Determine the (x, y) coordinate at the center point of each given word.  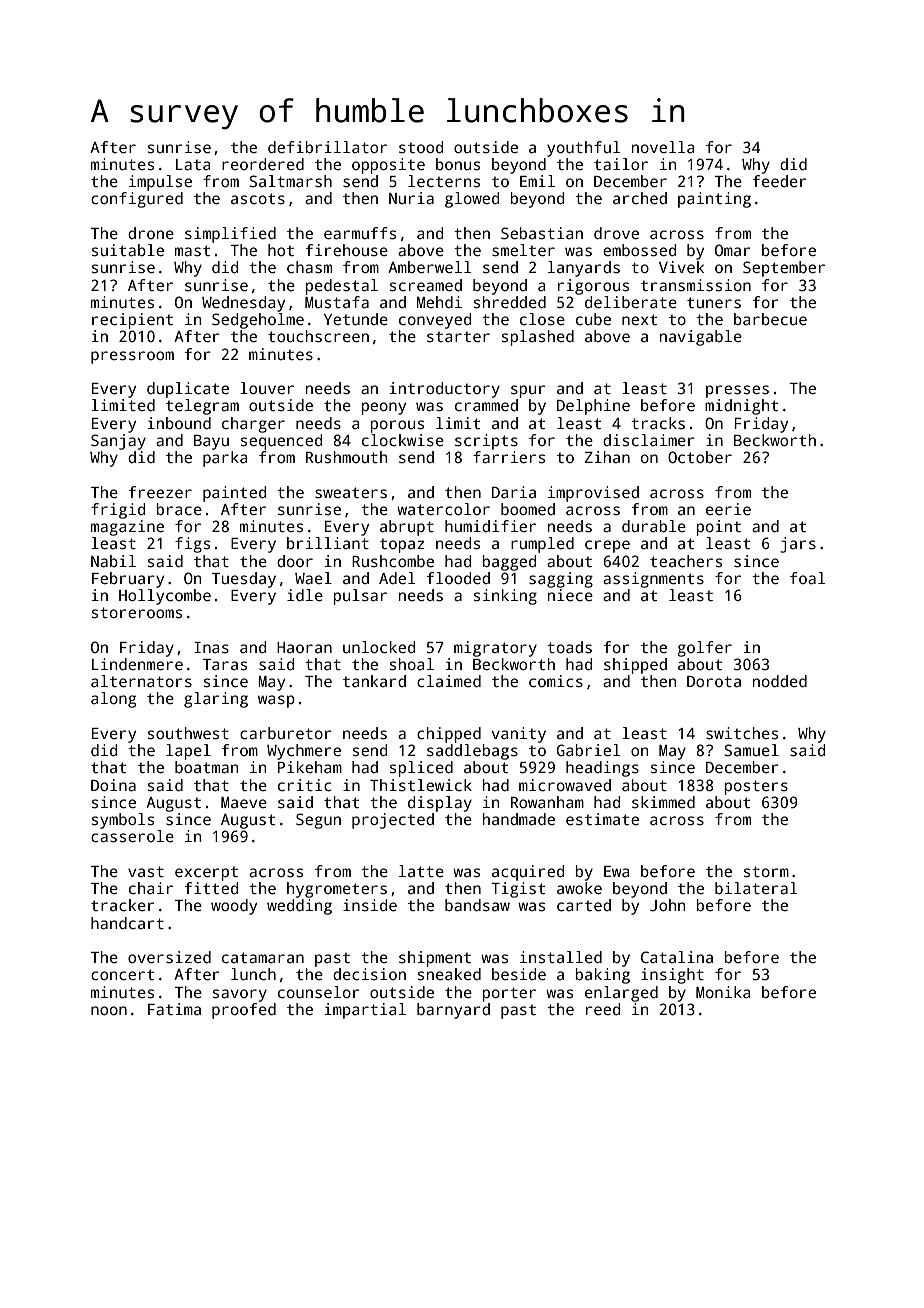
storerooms (137, 613)
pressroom (132, 357)
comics (556, 681)
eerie (728, 509)
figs (192, 545)
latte (421, 871)
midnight (741, 407)
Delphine (593, 407)
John (667, 905)
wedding (299, 907)
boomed (528, 509)
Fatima (174, 1009)
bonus (458, 164)
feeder (780, 181)
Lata (193, 165)
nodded (780, 681)
